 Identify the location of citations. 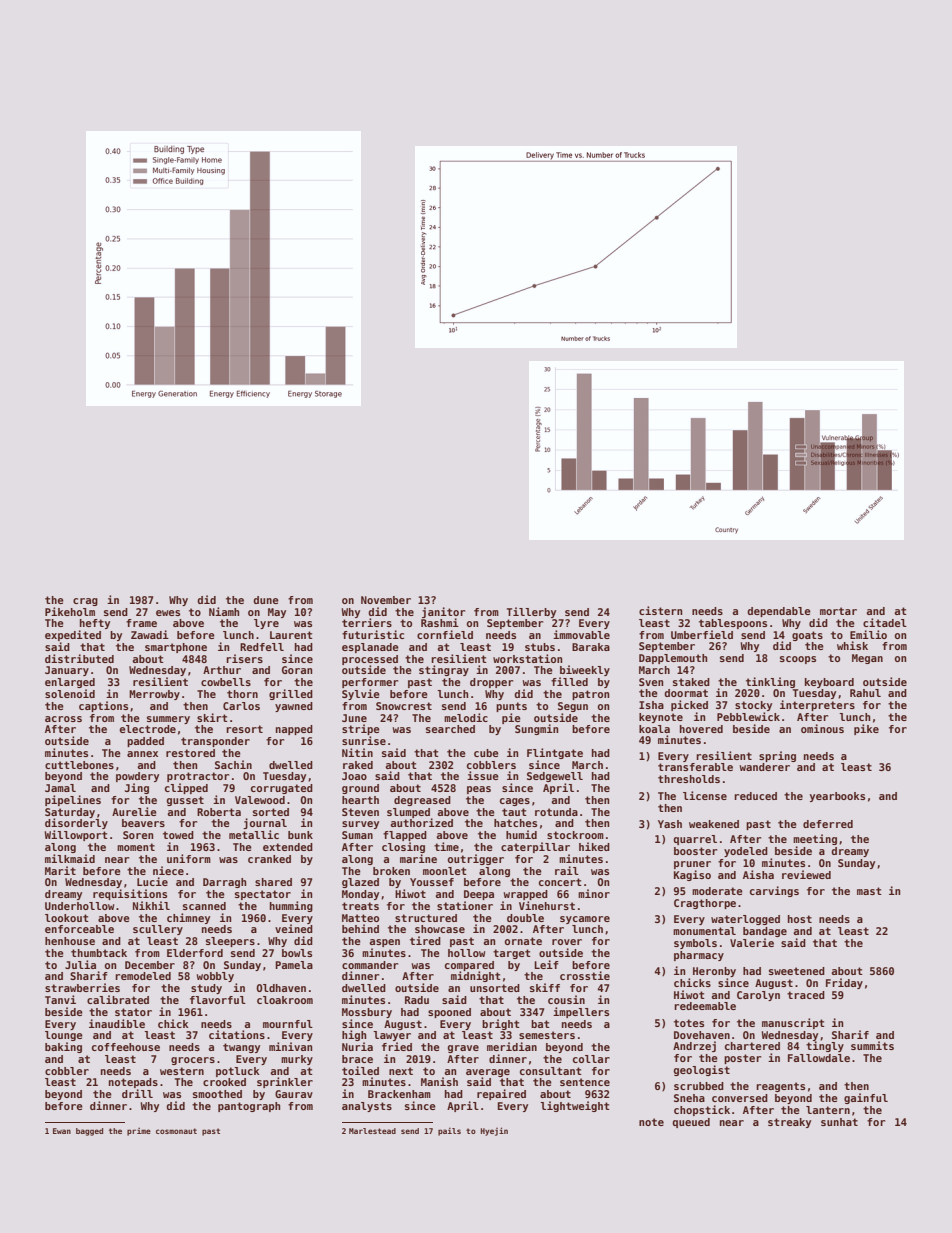
(237, 1034).
